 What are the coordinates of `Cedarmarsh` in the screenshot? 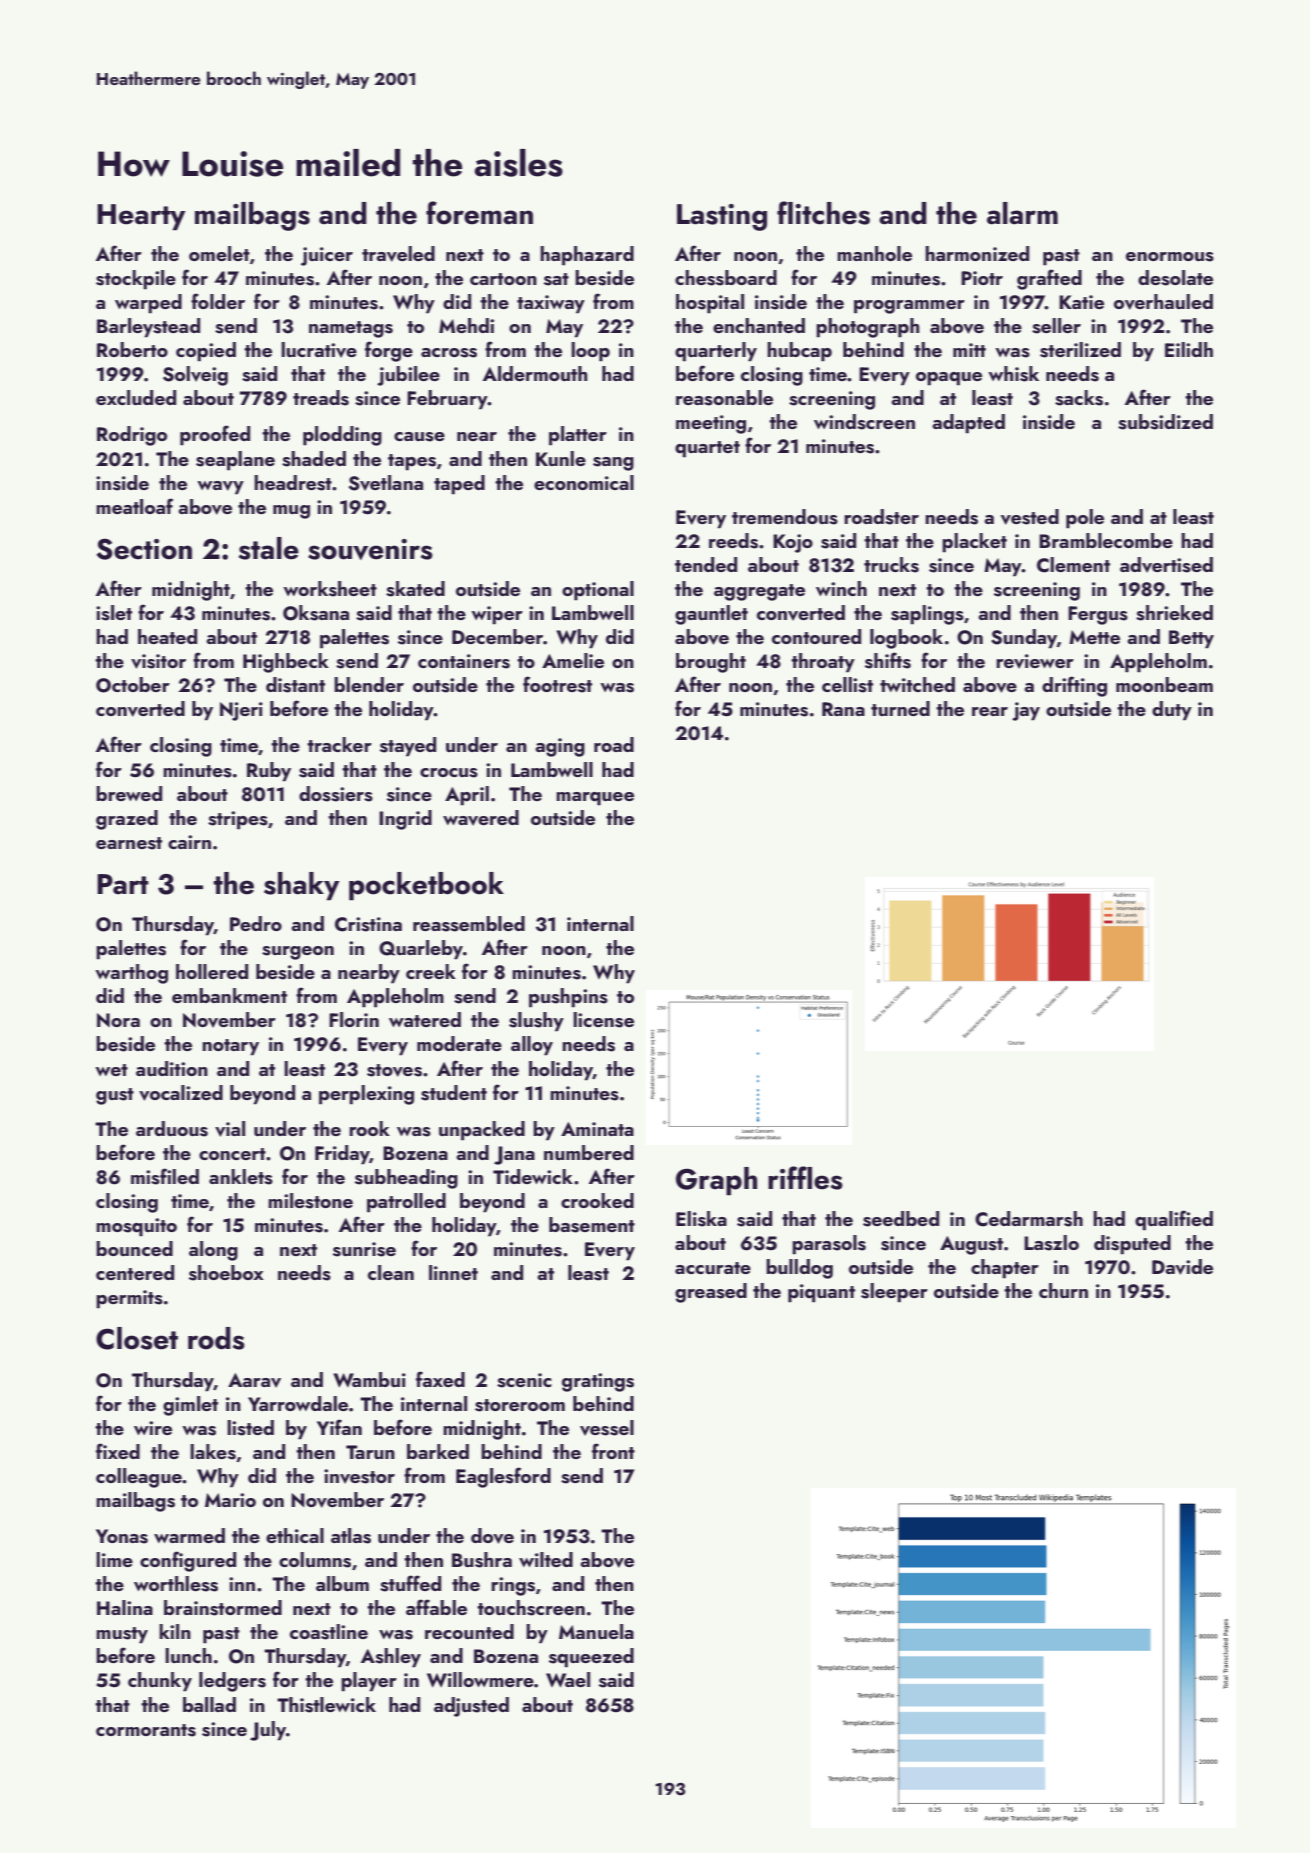 It's located at (1029, 1219).
